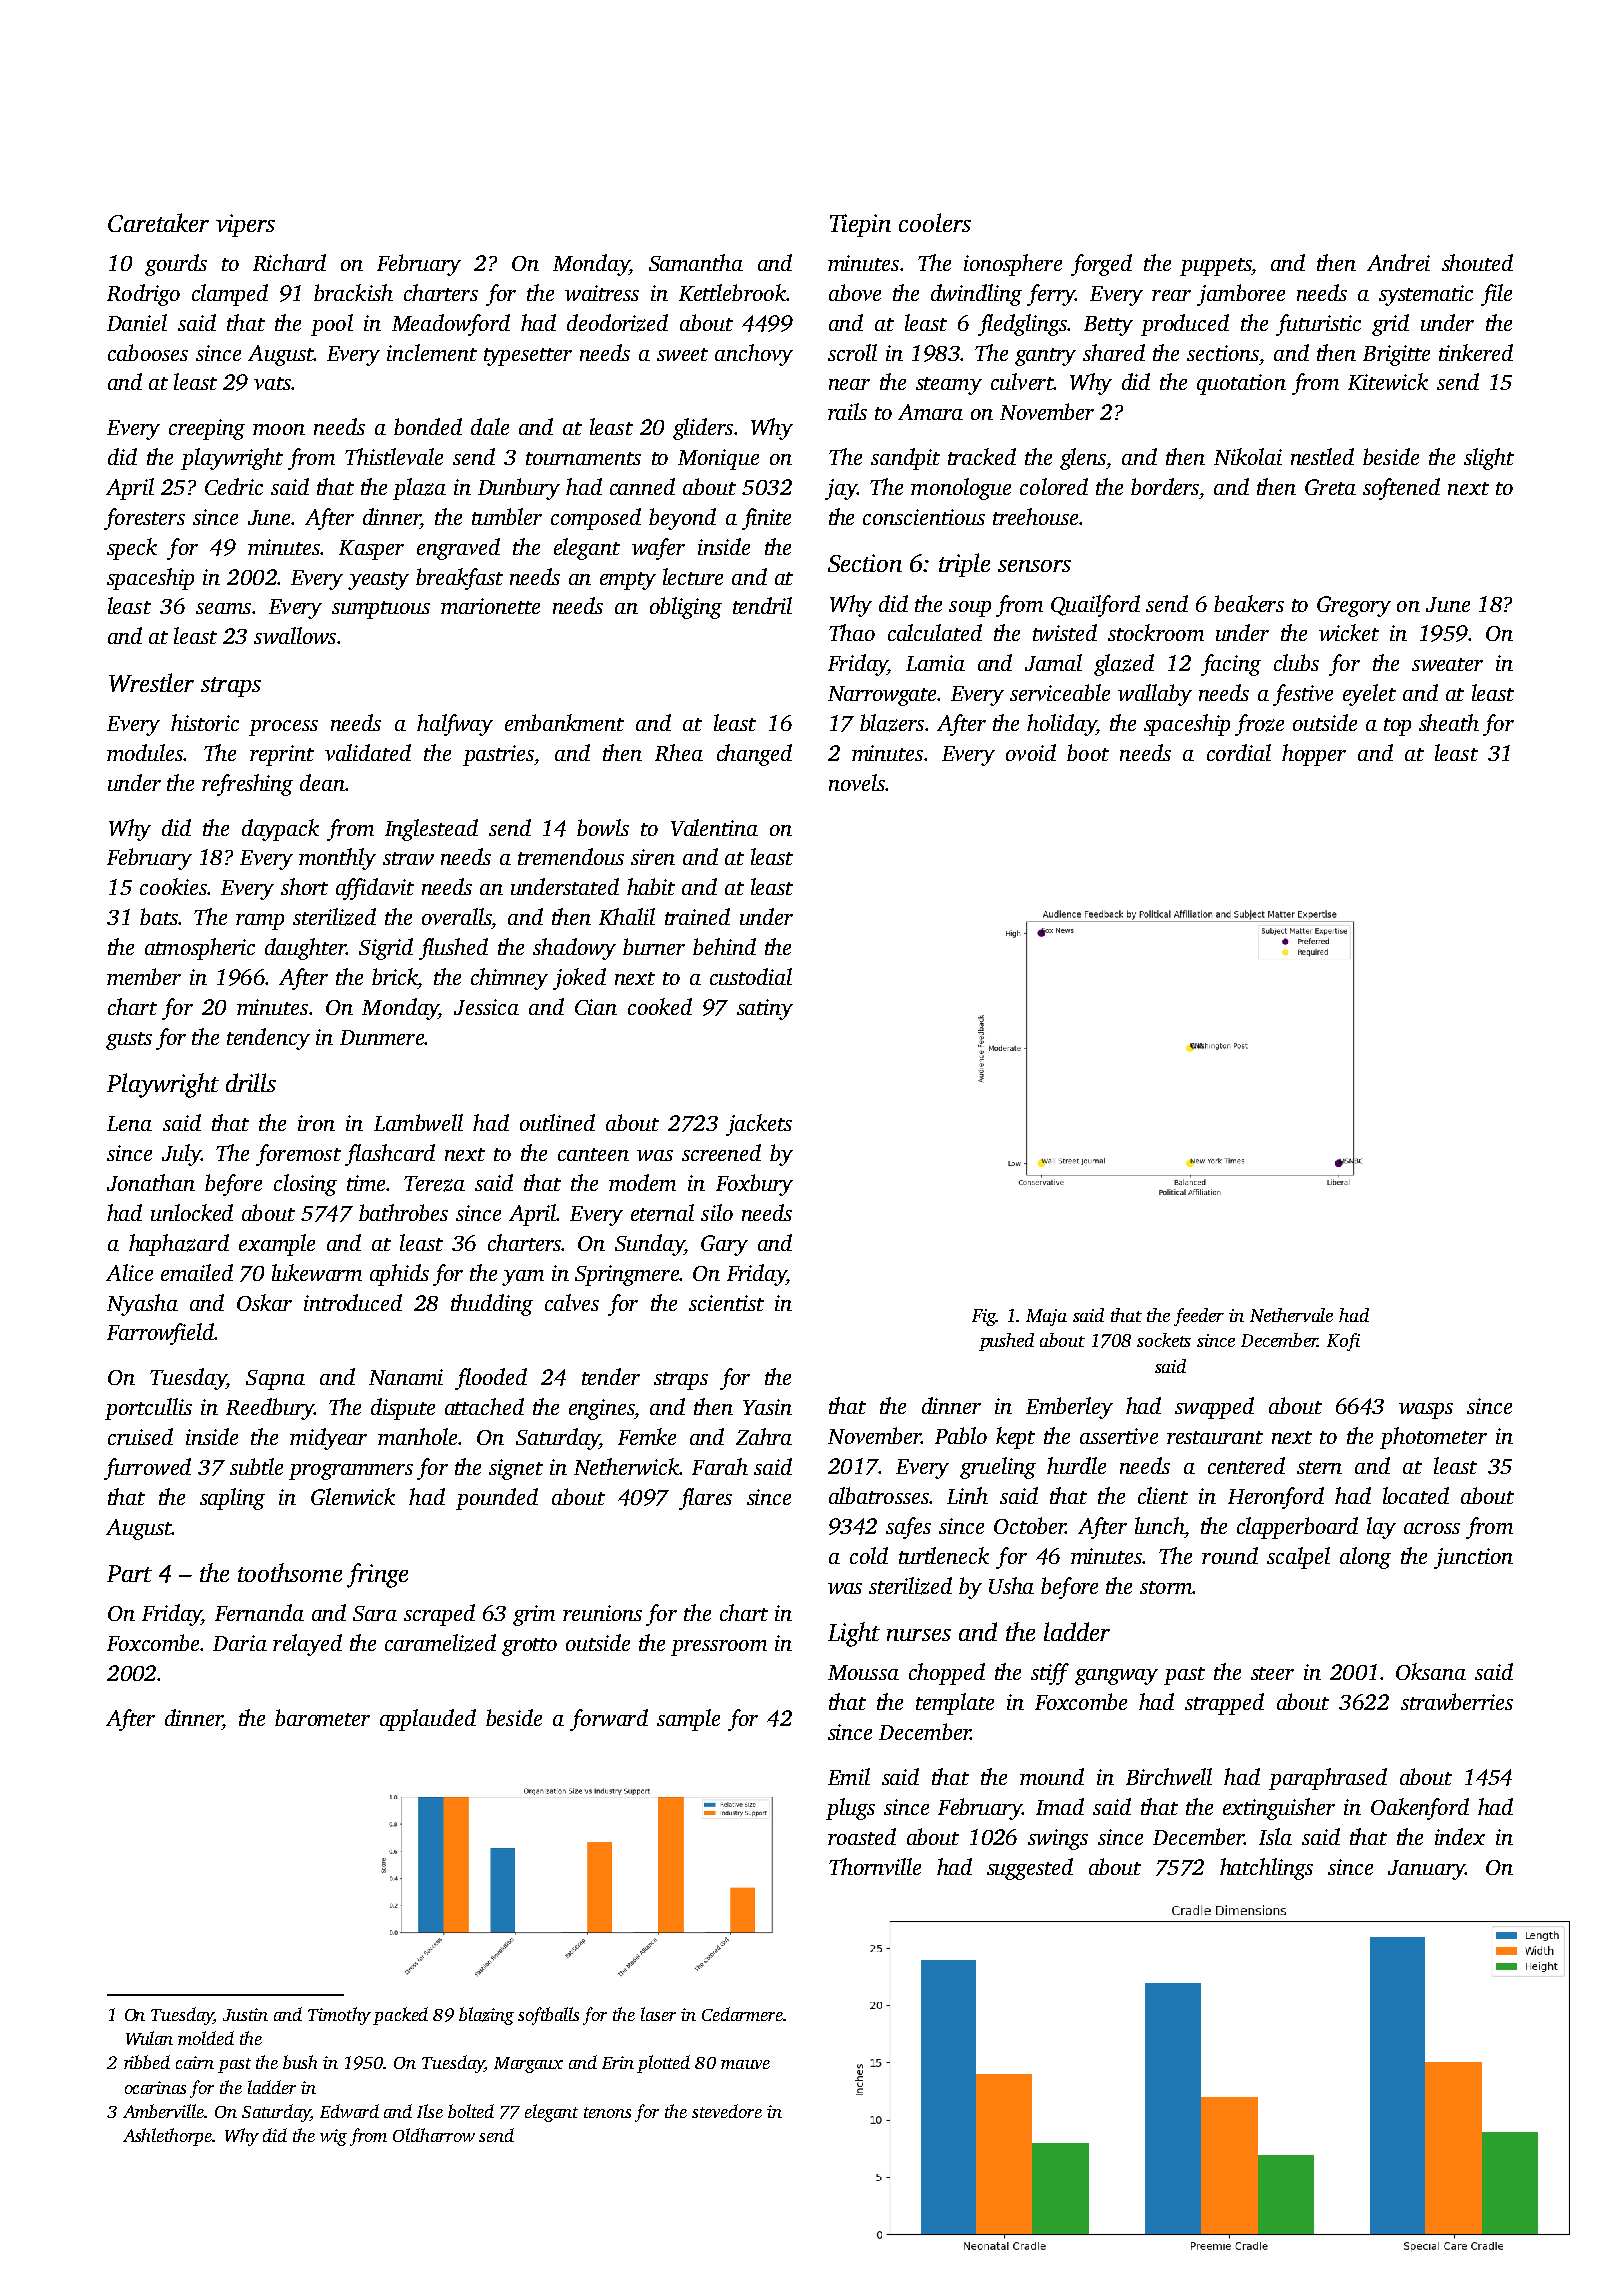 This screenshot has height=2292, width=1620. What do you see at coordinates (328, 1439) in the screenshot?
I see `midyear` at bounding box center [328, 1439].
